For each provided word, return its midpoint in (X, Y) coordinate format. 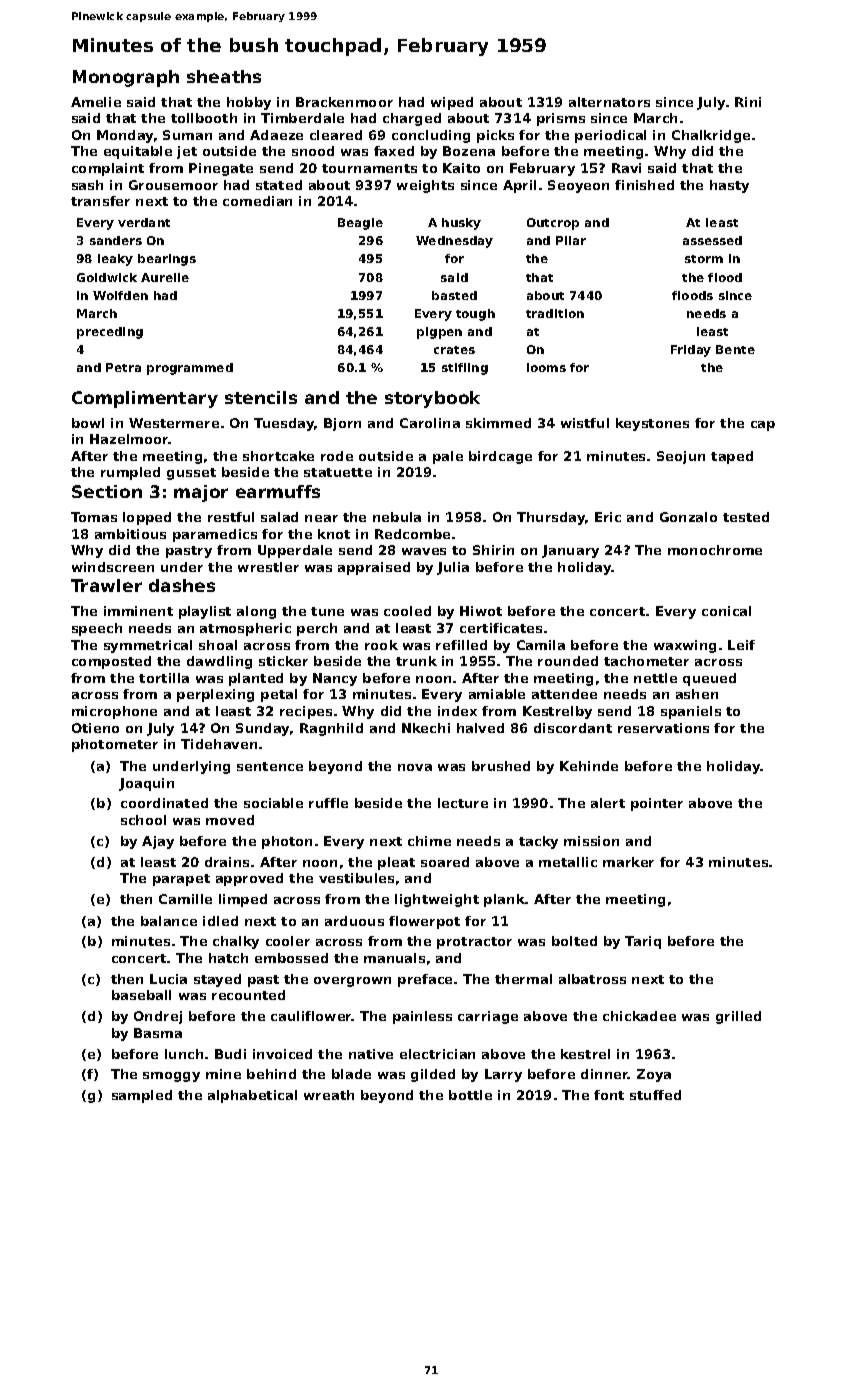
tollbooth (204, 118)
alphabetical (252, 1096)
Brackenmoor (344, 102)
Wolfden (120, 295)
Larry (503, 1075)
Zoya (654, 1075)
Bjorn (342, 424)
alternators (609, 102)
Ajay (158, 842)
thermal (523, 979)
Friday (691, 351)
